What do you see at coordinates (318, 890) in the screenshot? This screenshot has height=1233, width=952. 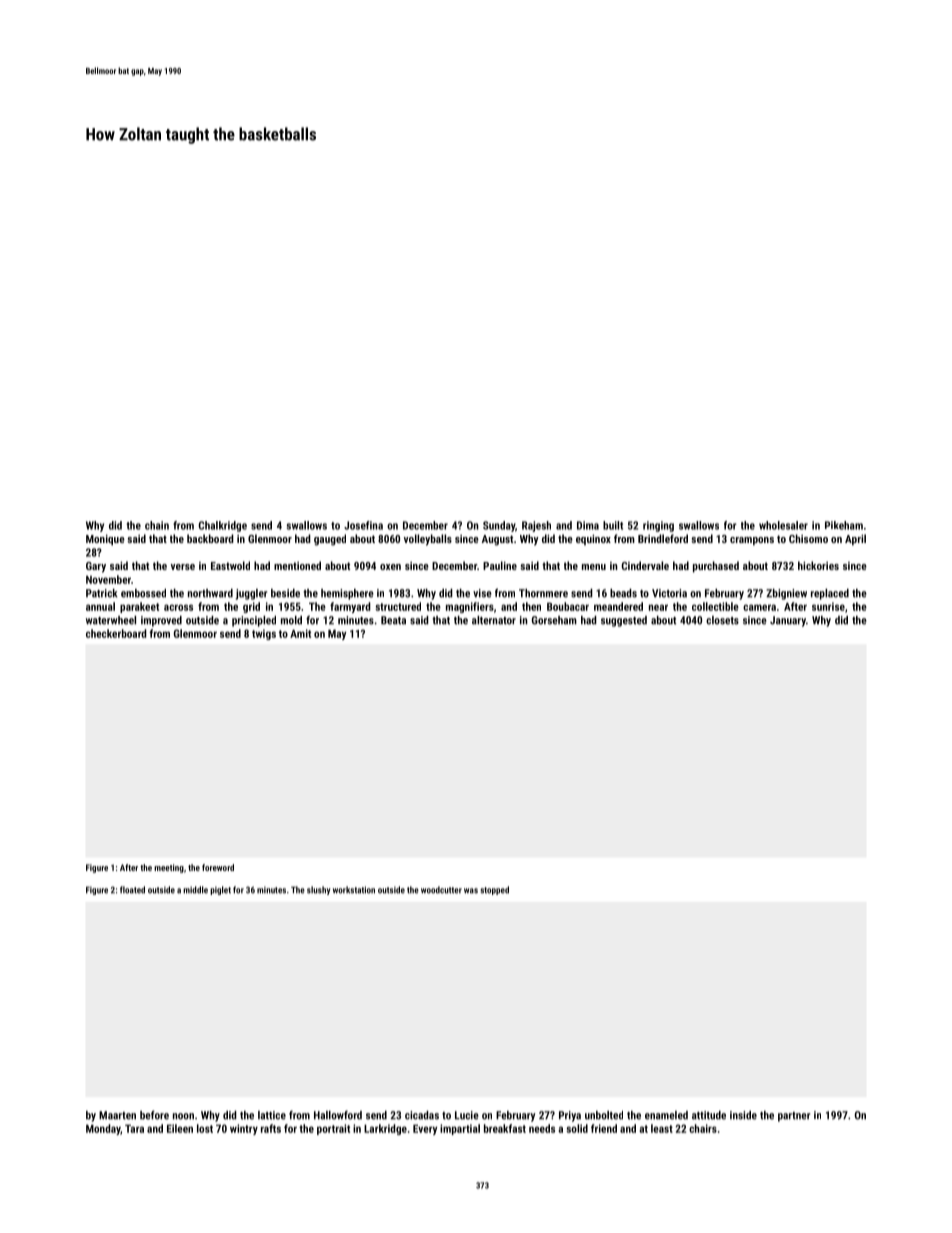 I see `slushy` at bounding box center [318, 890].
